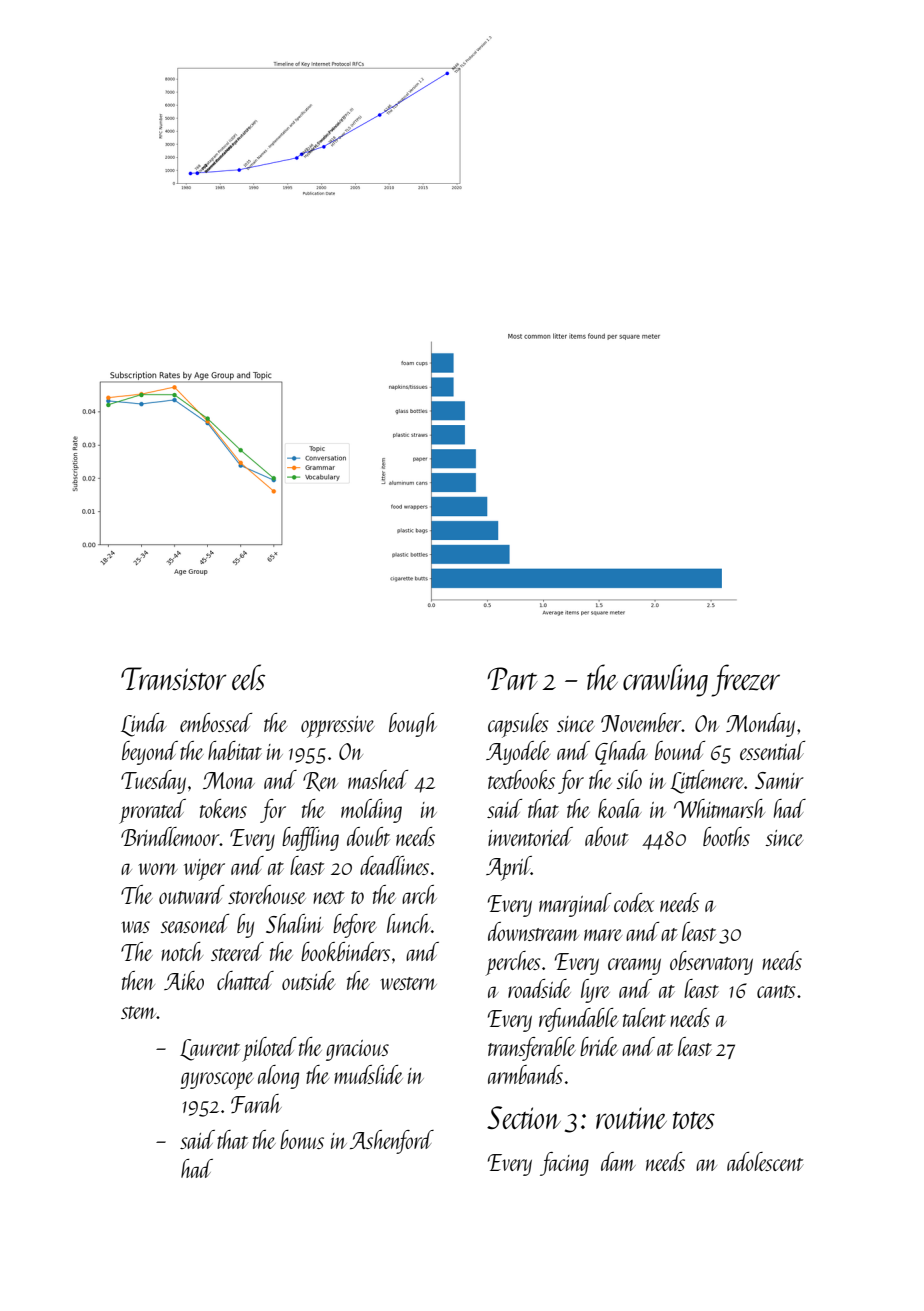 The width and height of the screenshot is (924, 1311). What do you see at coordinates (269, 1049) in the screenshot?
I see `piloted` at bounding box center [269, 1049].
